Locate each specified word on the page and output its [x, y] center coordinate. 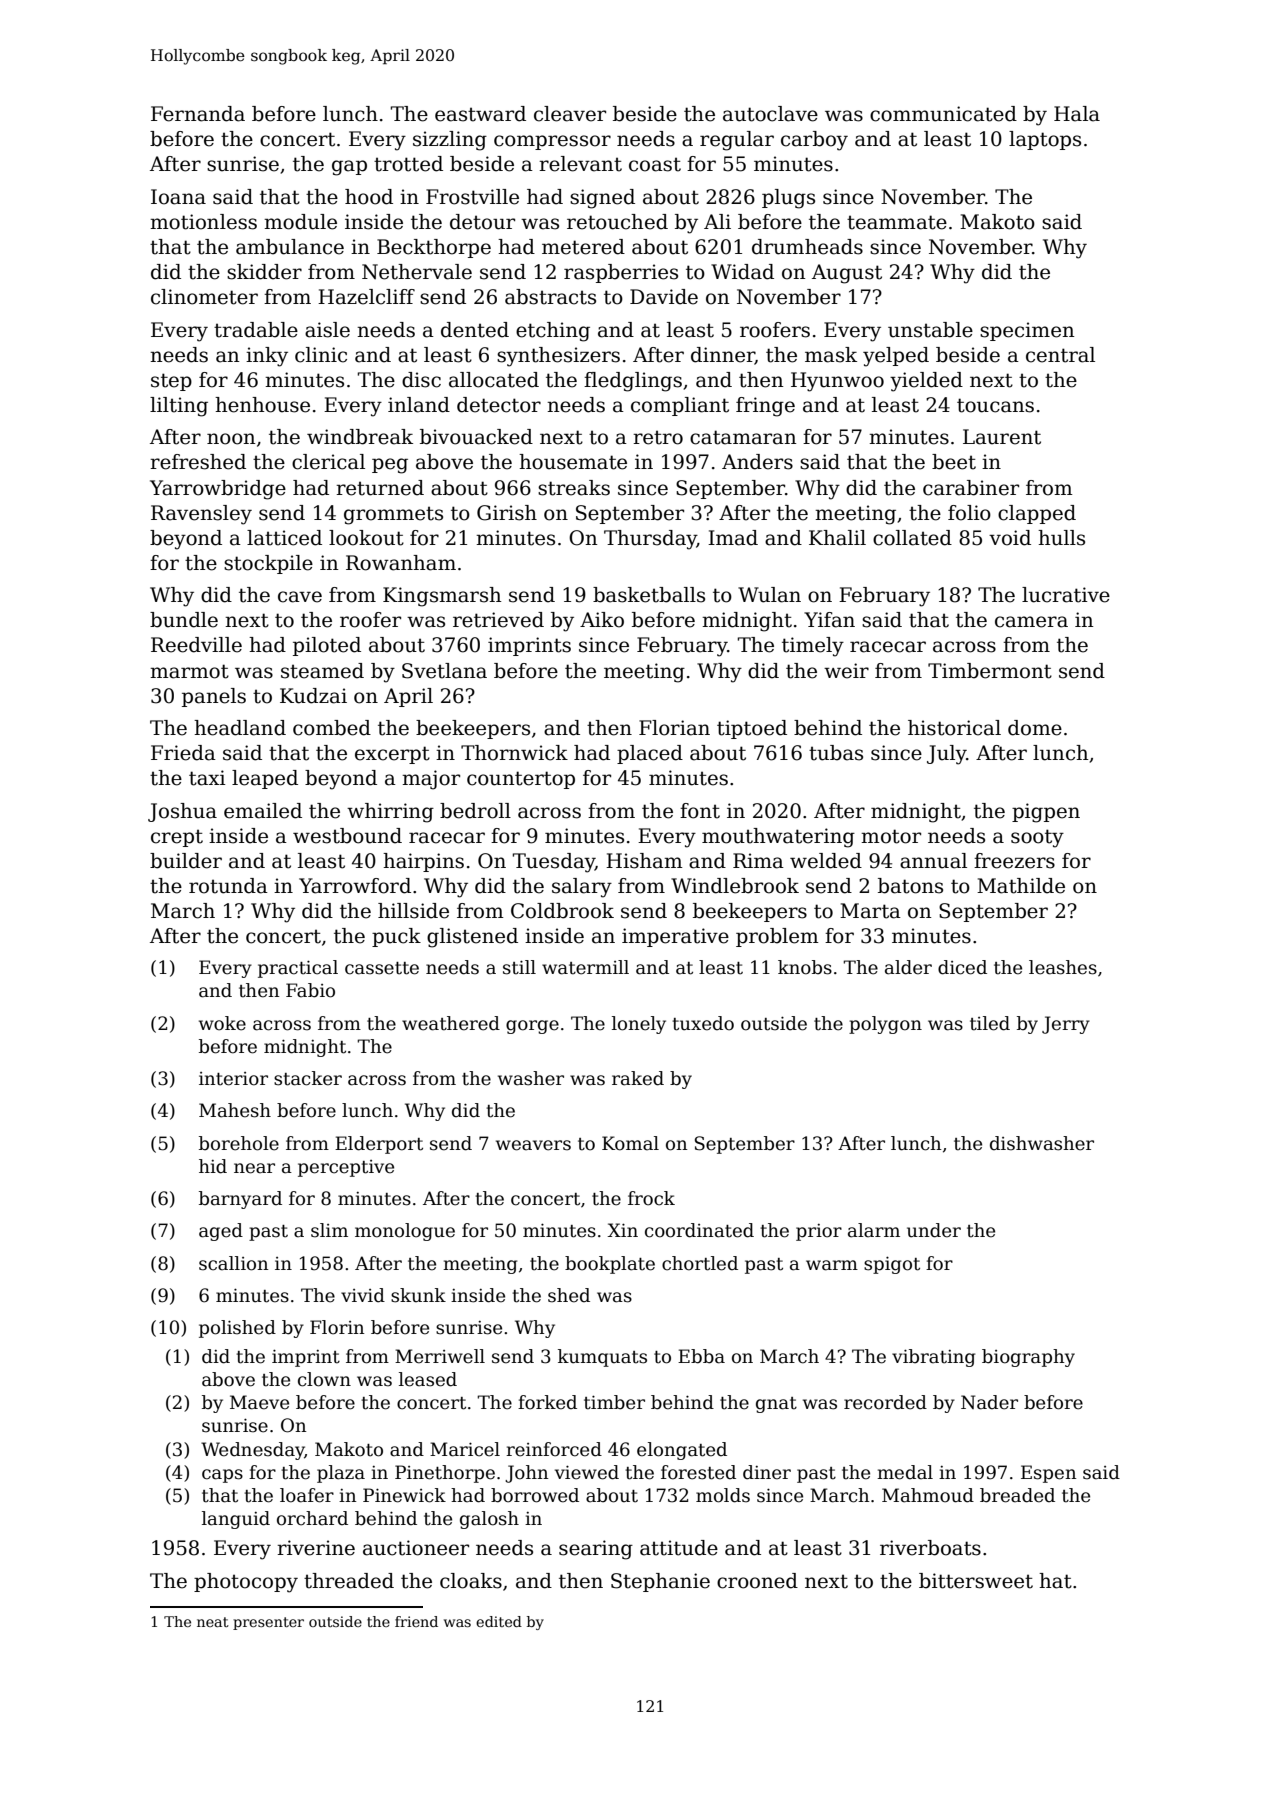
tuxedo [703, 1023]
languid [236, 1520]
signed [602, 199]
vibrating [933, 1358]
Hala [1077, 114]
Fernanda [198, 114]
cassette [382, 968]
